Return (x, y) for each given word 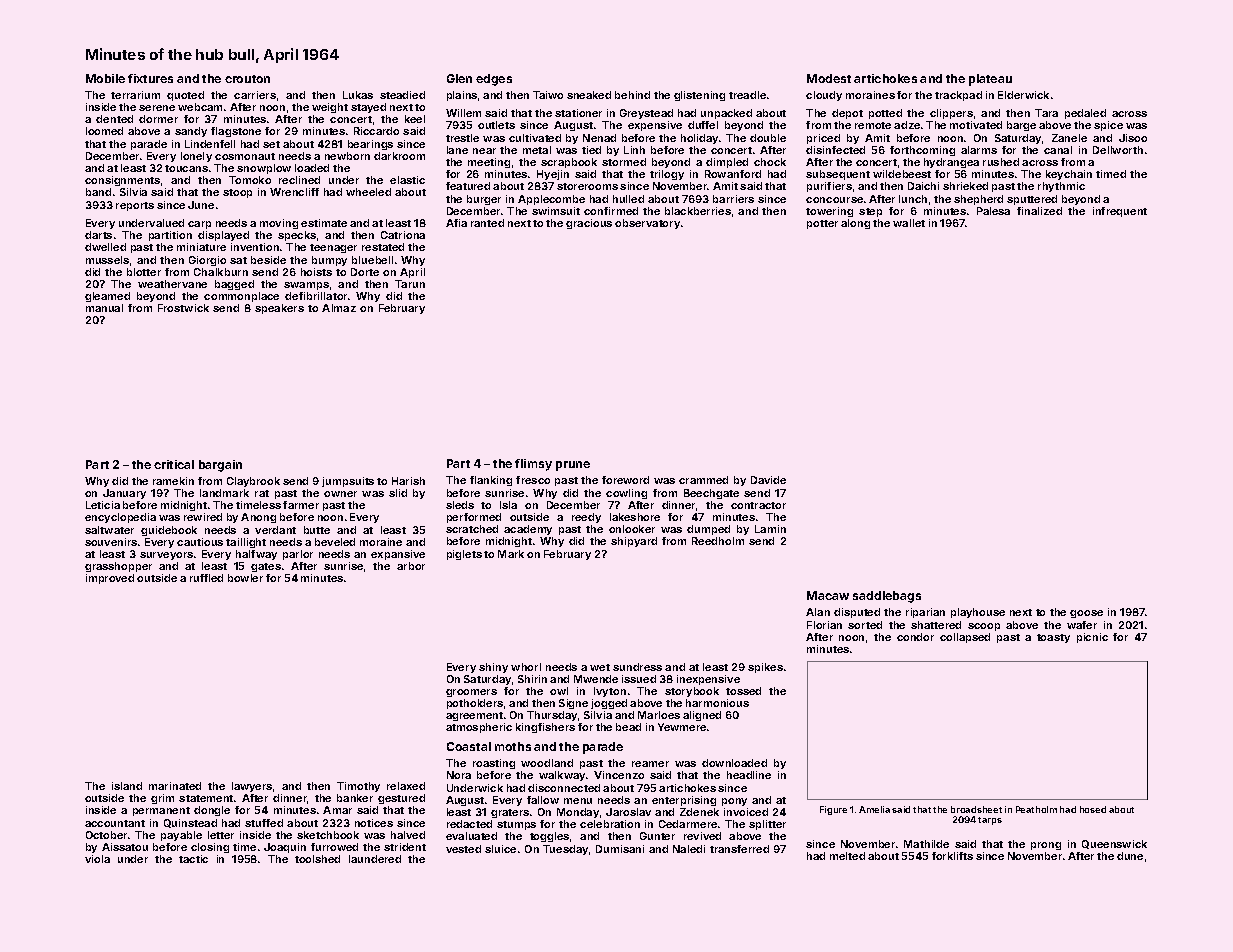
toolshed (317, 859)
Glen (459, 78)
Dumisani (620, 849)
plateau (990, 80)
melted (847, 856)
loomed (104, 131)
